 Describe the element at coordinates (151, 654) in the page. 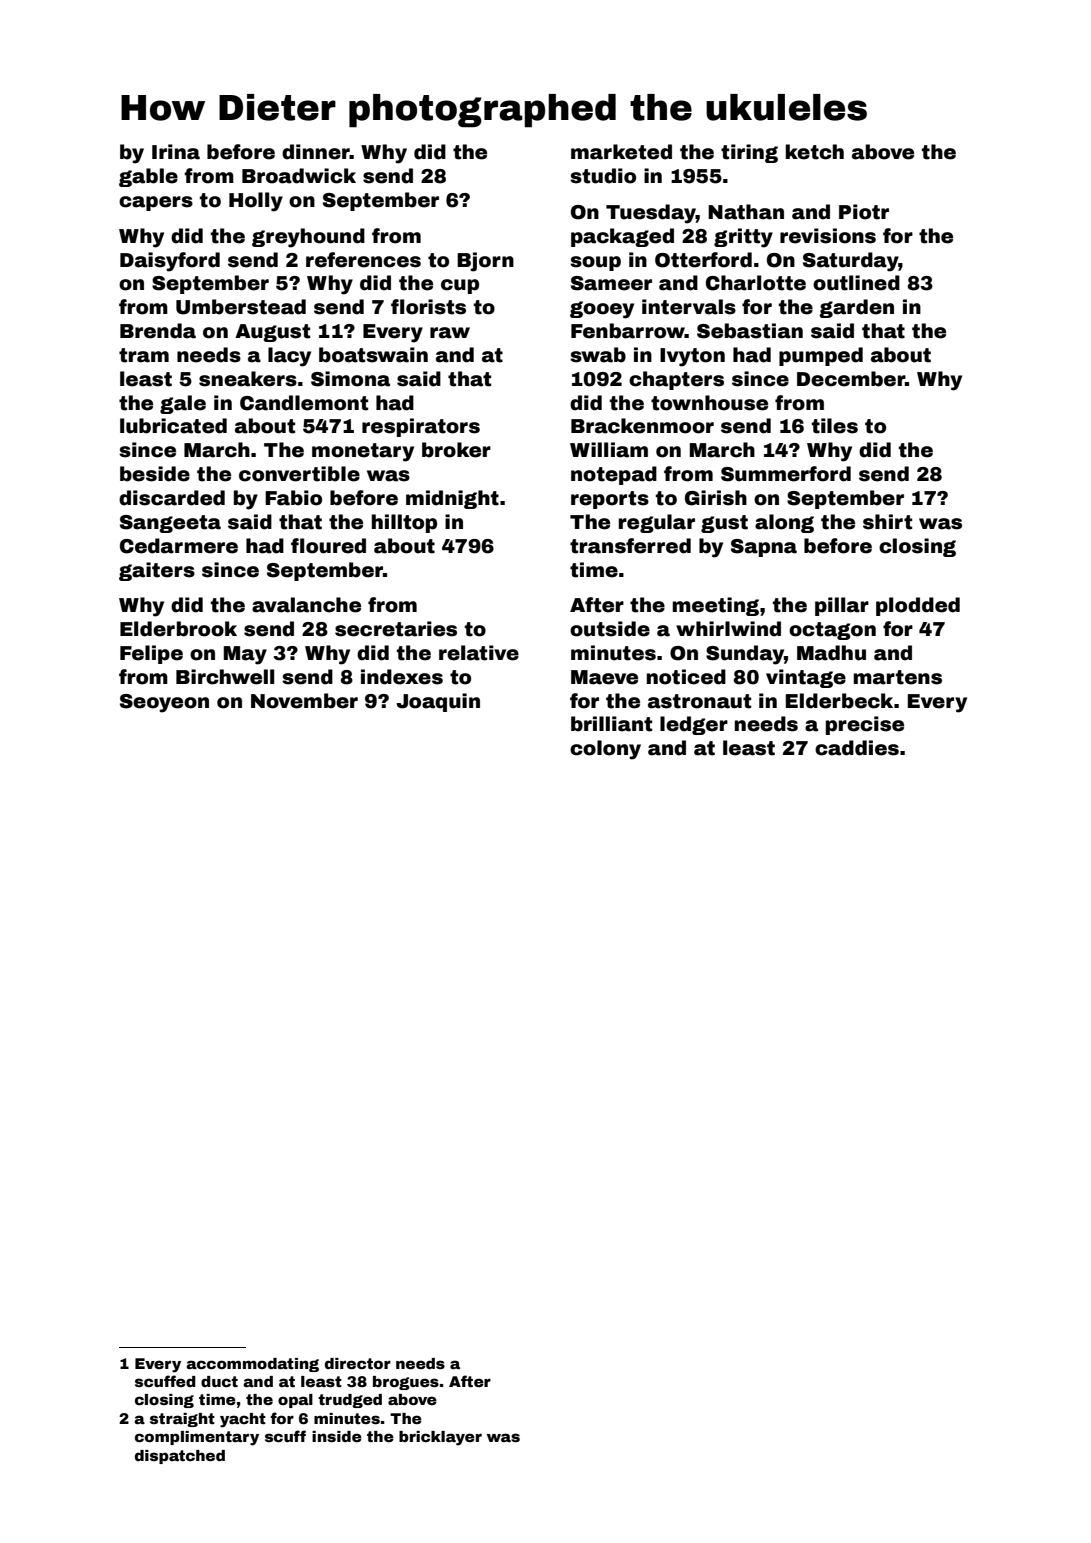

I see `Felipe` at that location.
